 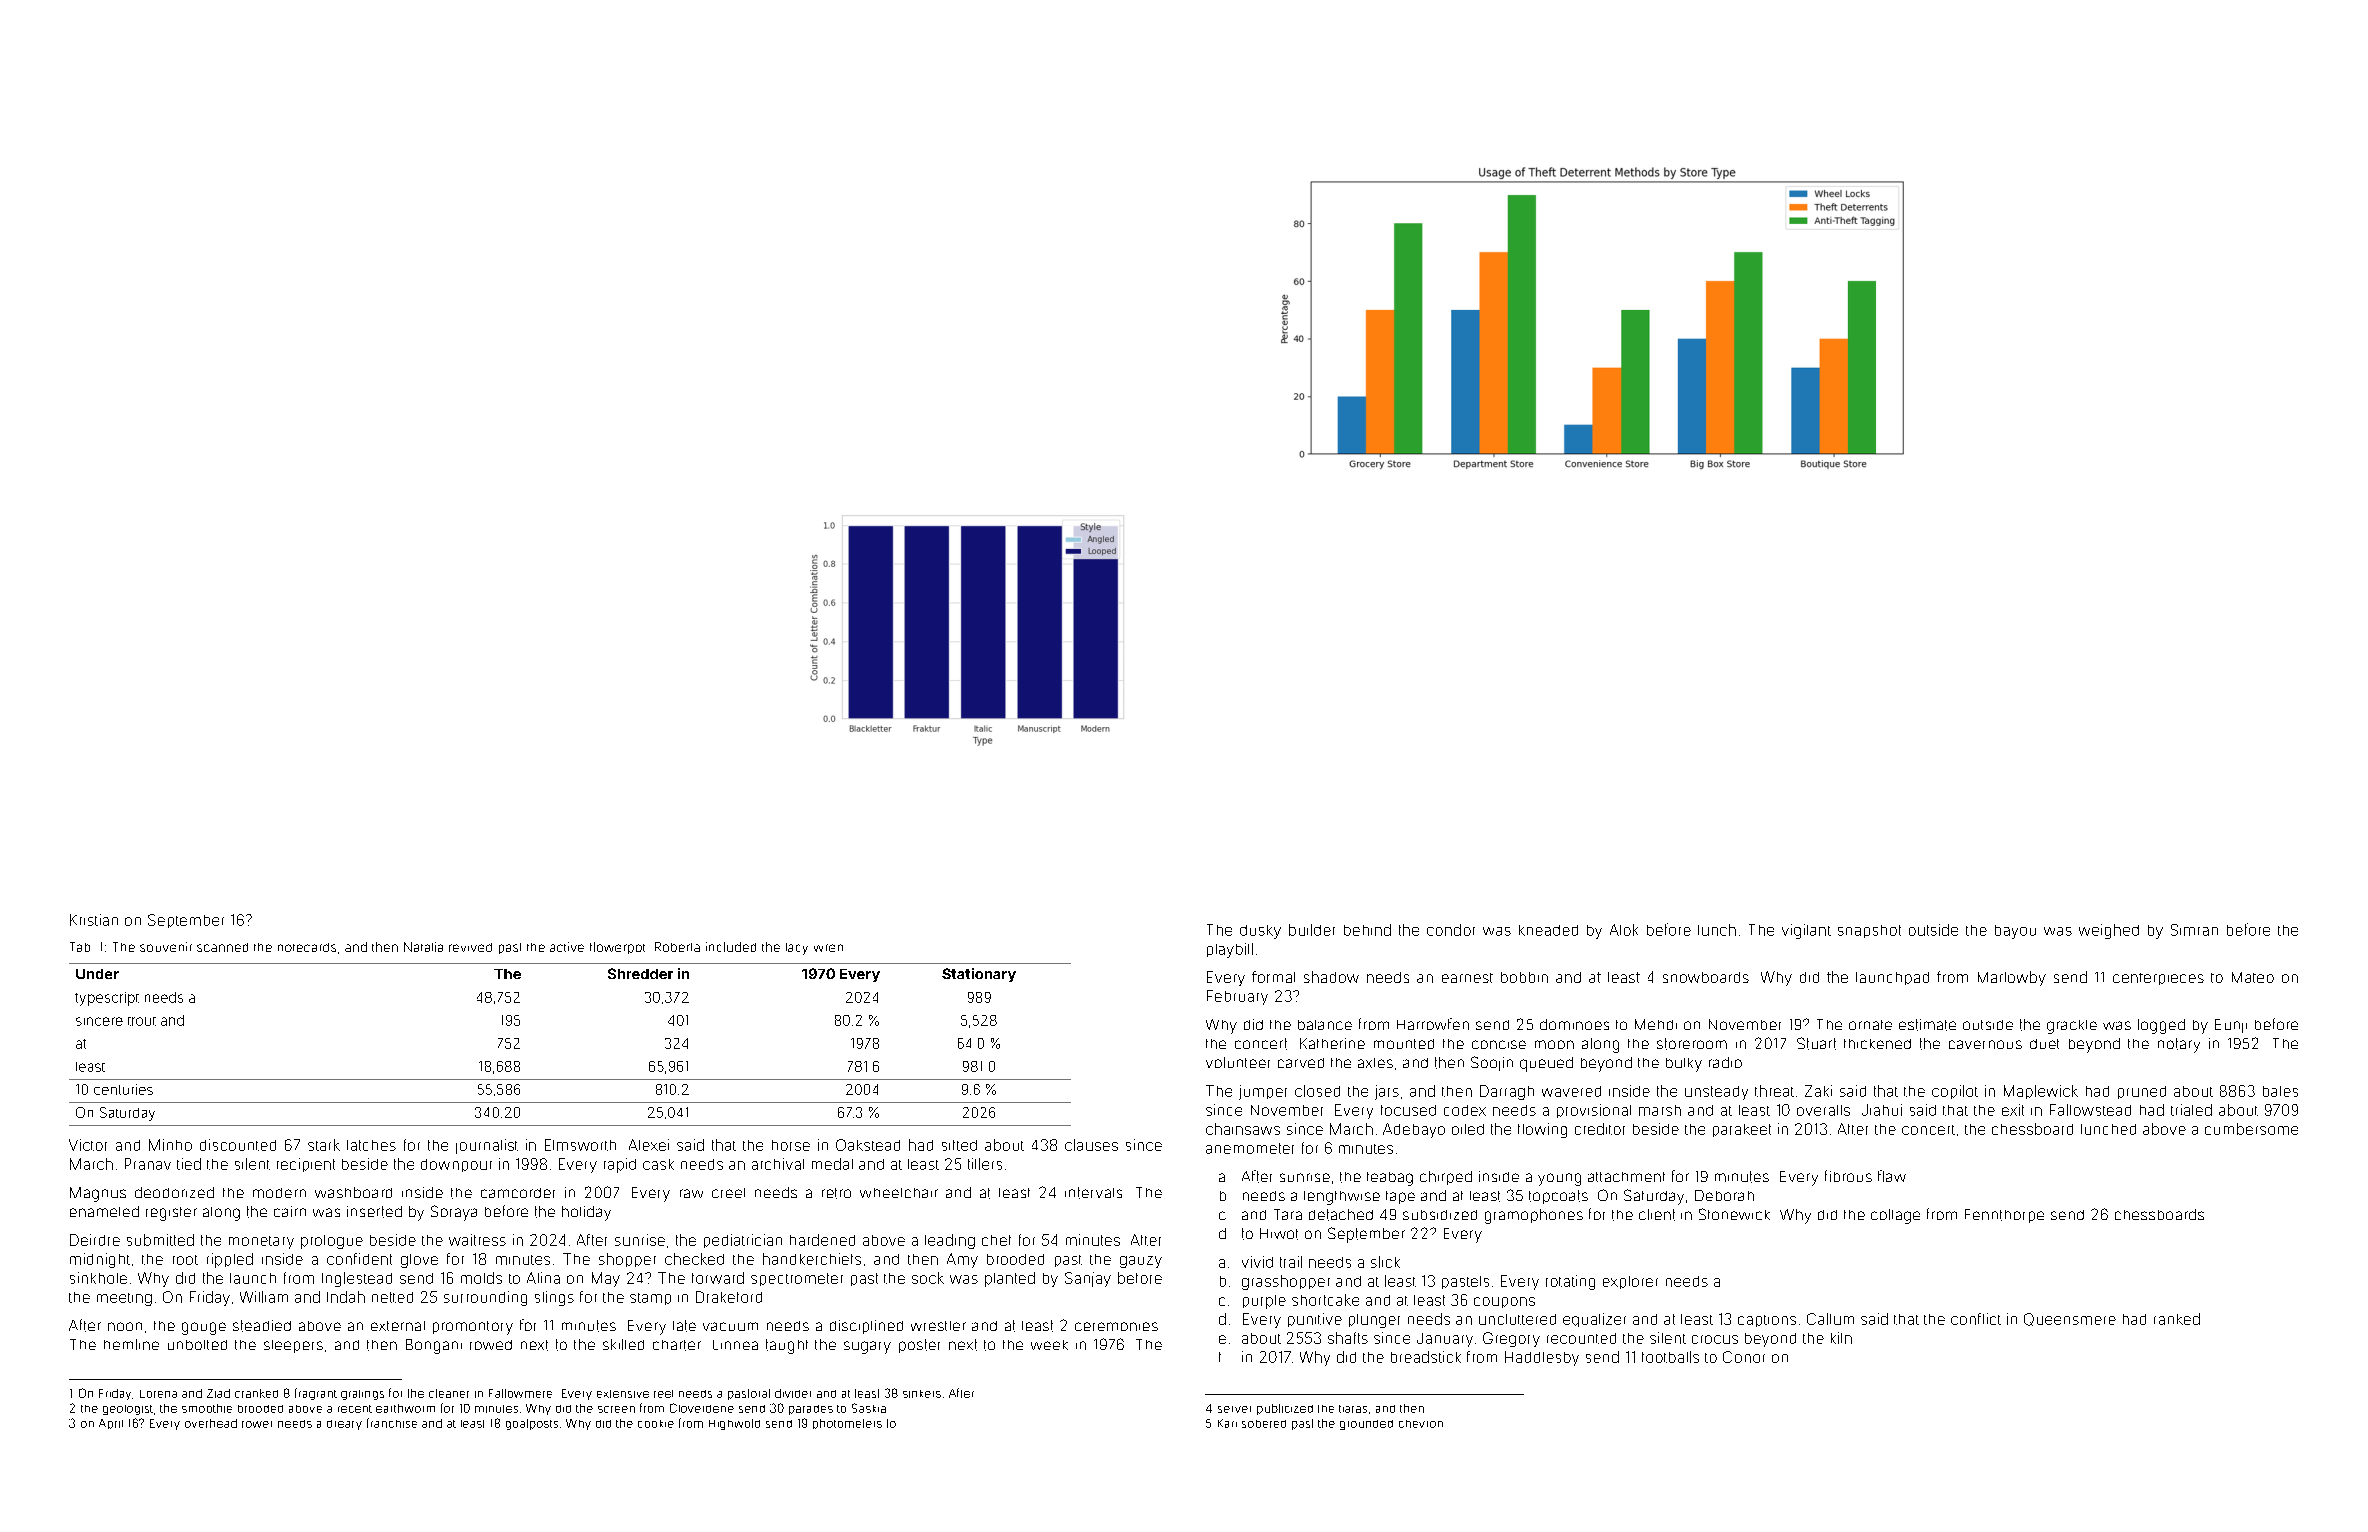 I want to click on estimate, so click(x=1927, y=1025).
